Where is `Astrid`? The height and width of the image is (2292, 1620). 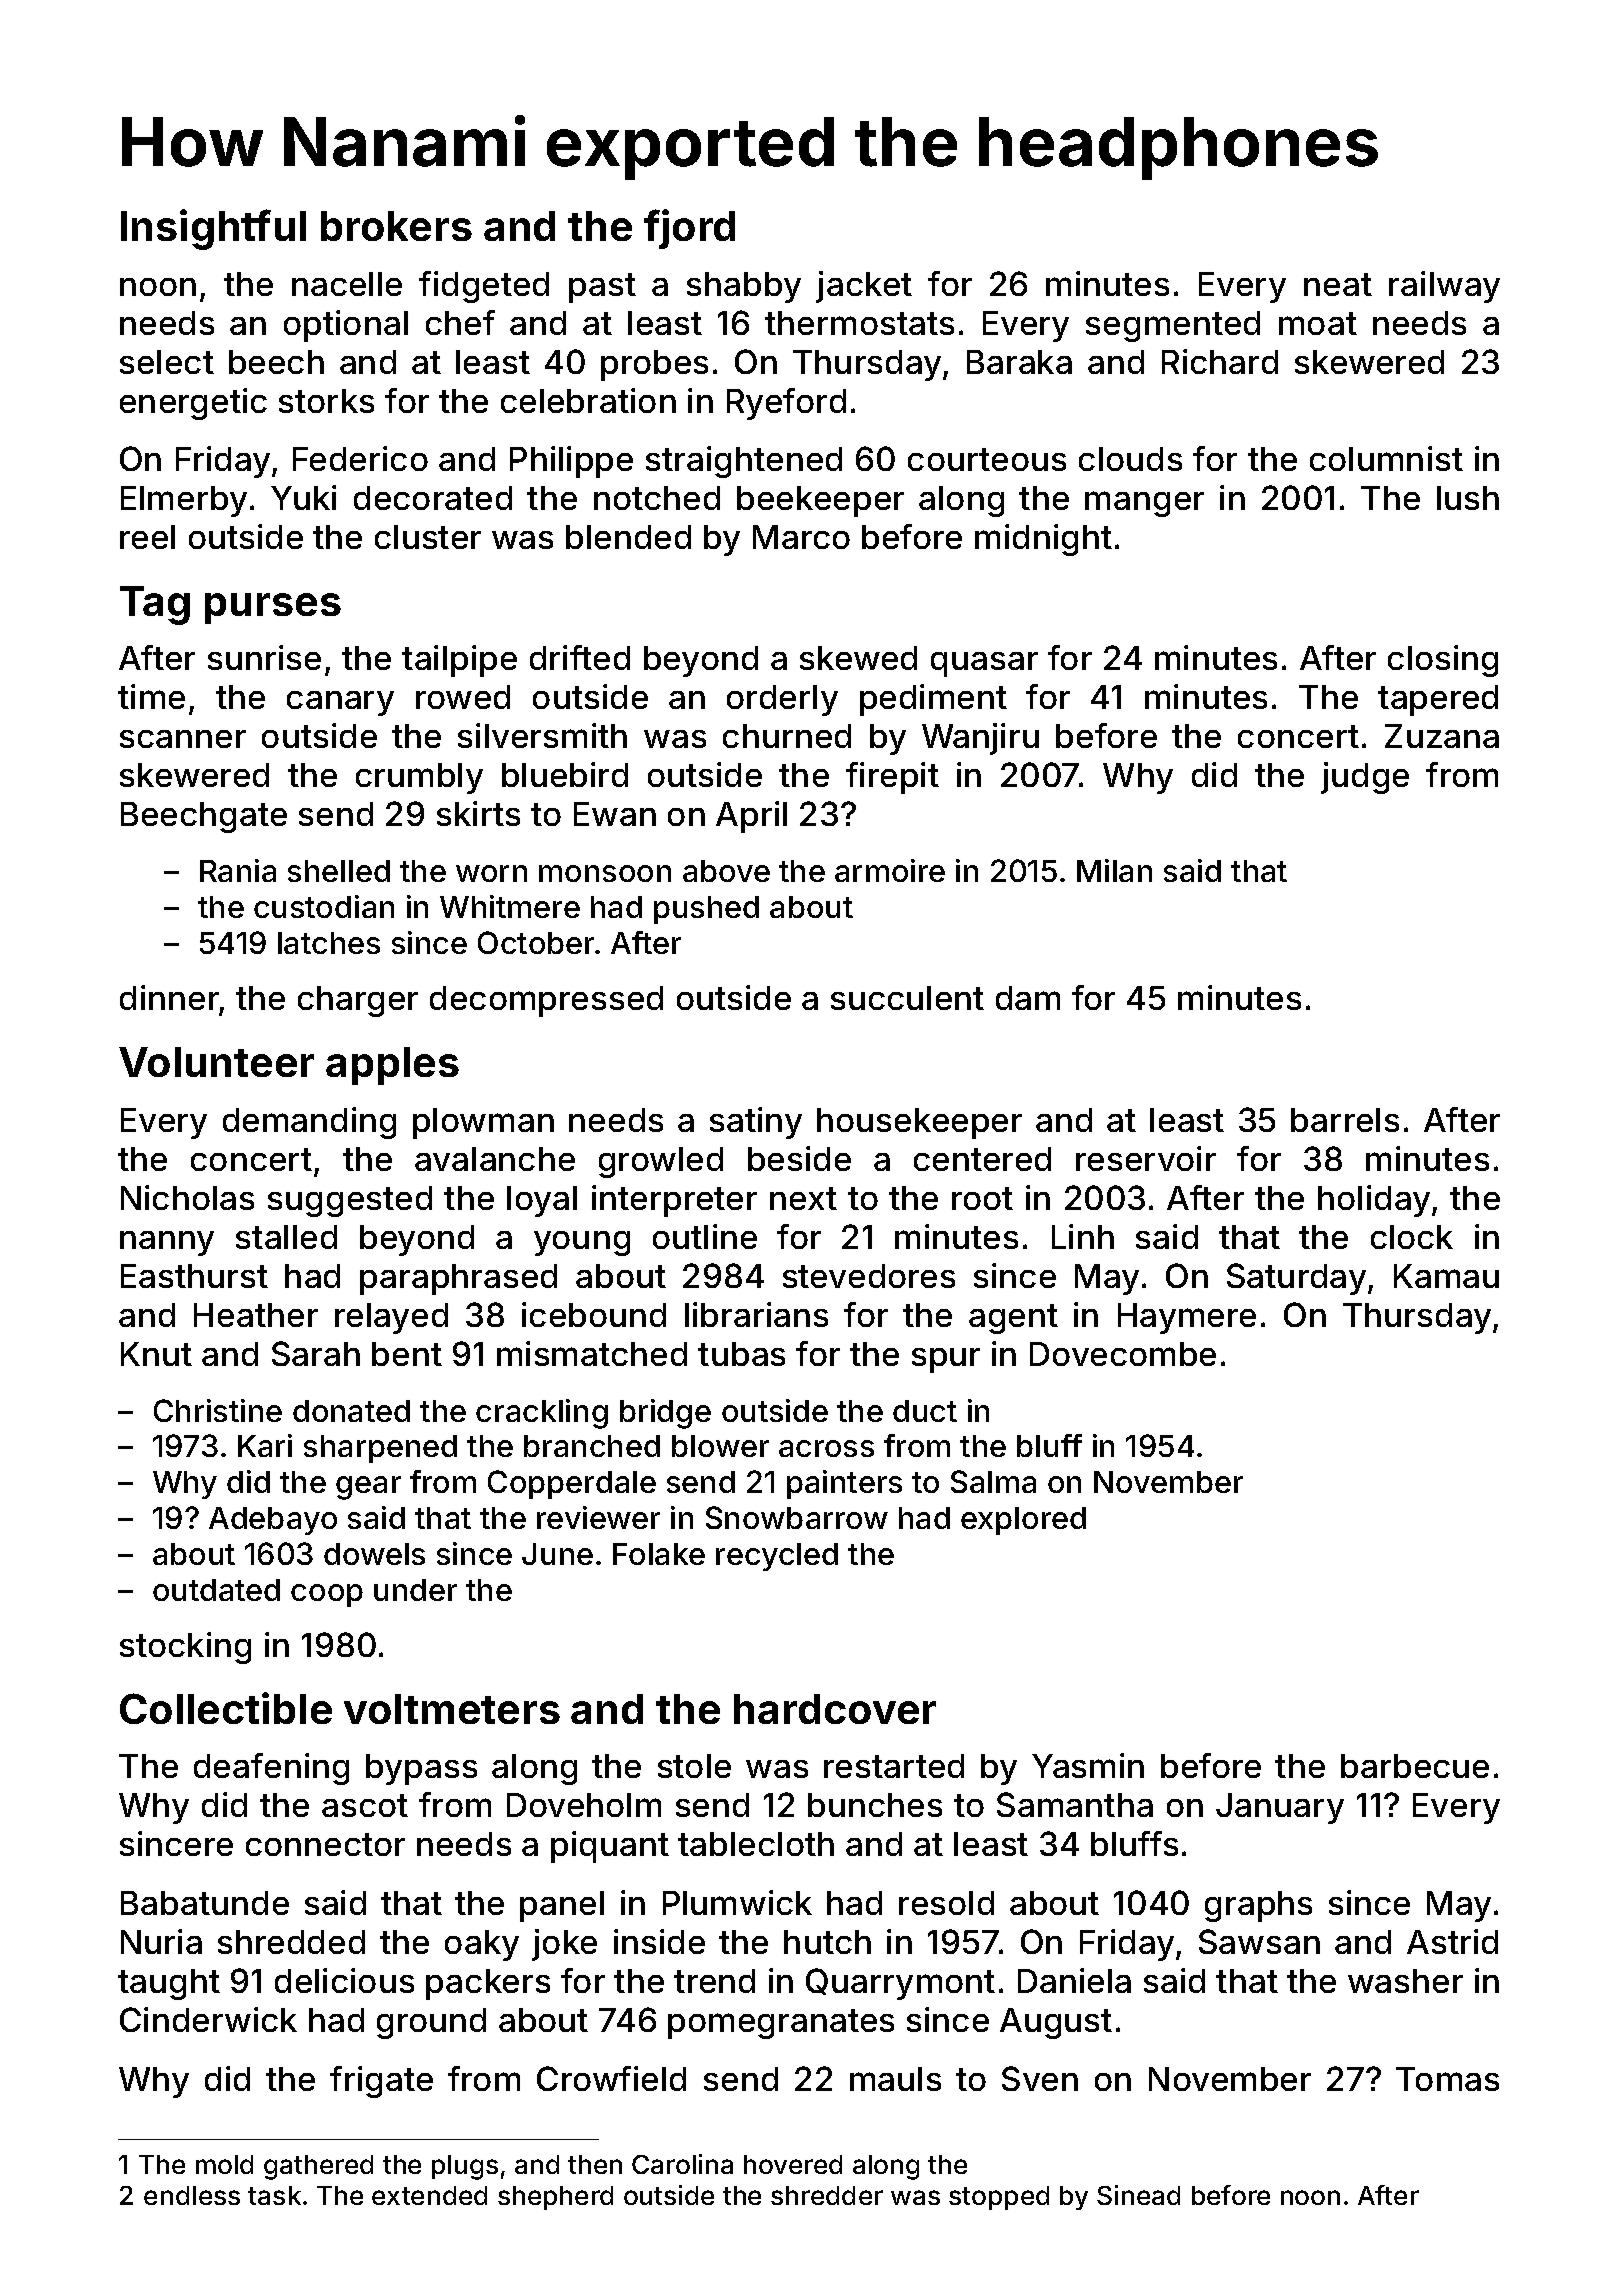
Astrid is located at coordinates (1452, 1941).
